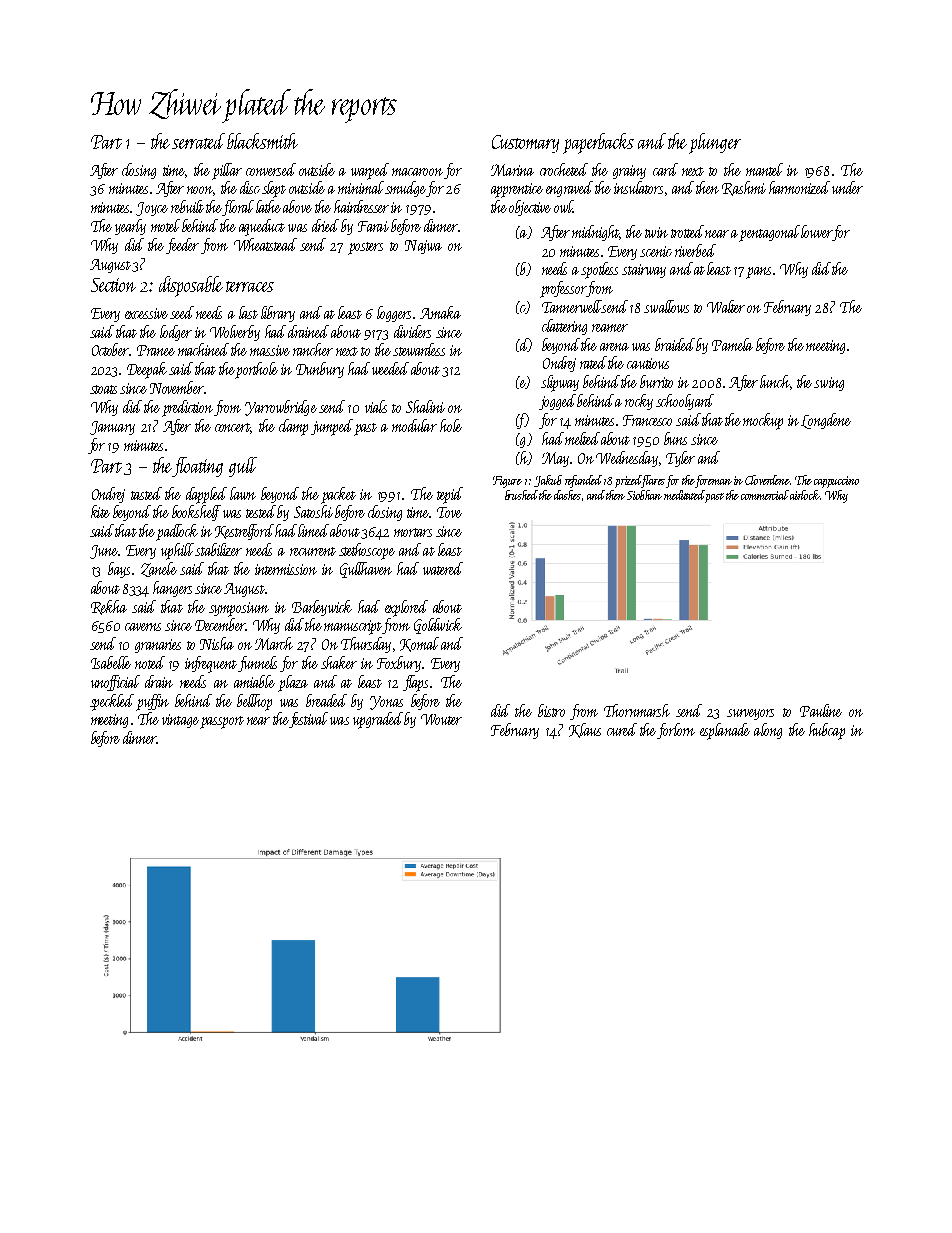 Image resolution: width=952 pixels, height=1233 pixels. I want to click on watered, so click(443, 568).
